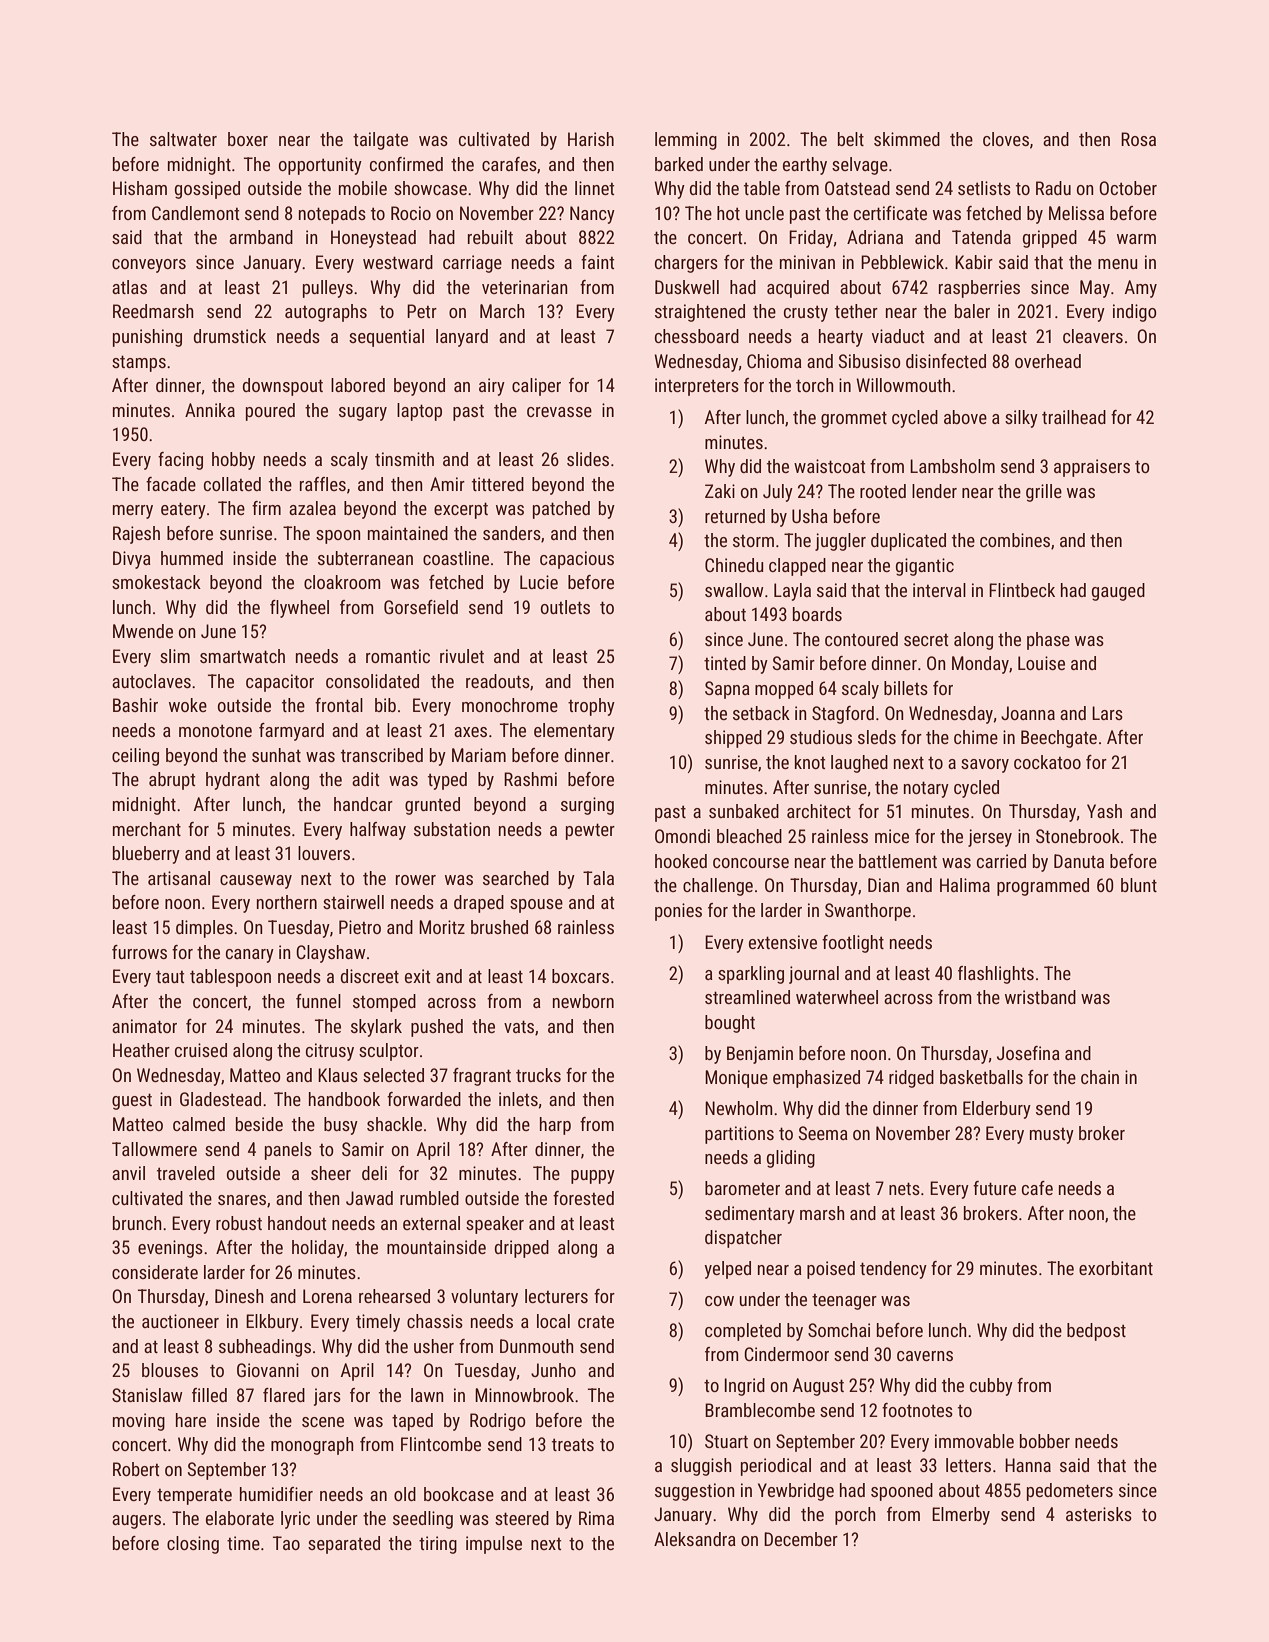 The image size is (1269, 1642). Describe the element at coordinates (591, 139) in the page. I see `Harish` at that location.
